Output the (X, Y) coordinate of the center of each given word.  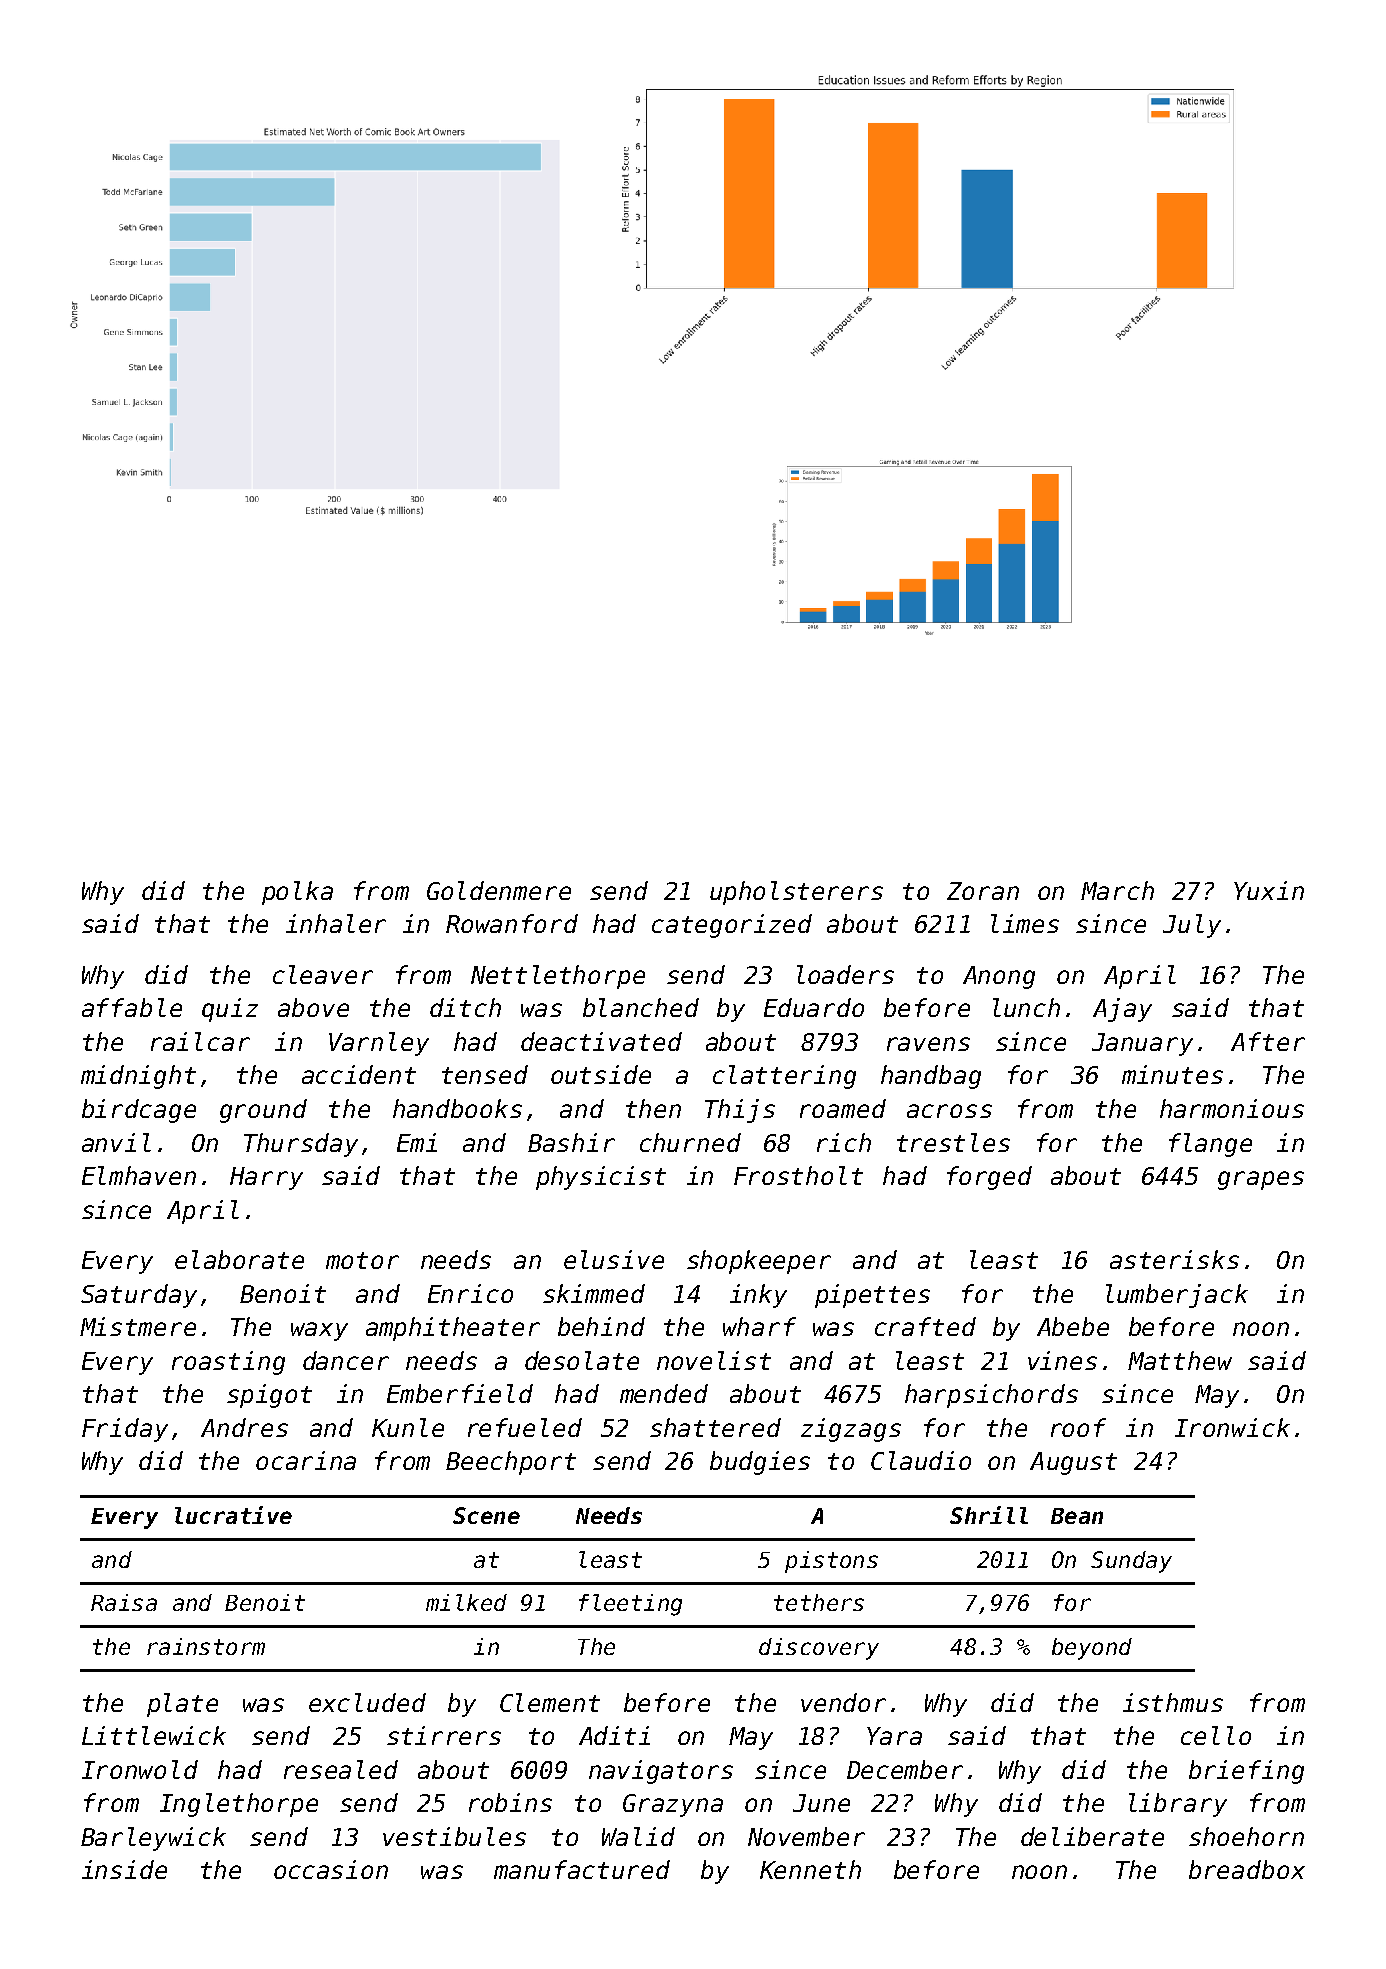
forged (989, 1178)
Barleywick (153, 1839)
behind (601, 1326)
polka (297, 893)
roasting (228, 1363)
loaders (845, 974)
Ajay (1122, 1010)
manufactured (582, 1869)
